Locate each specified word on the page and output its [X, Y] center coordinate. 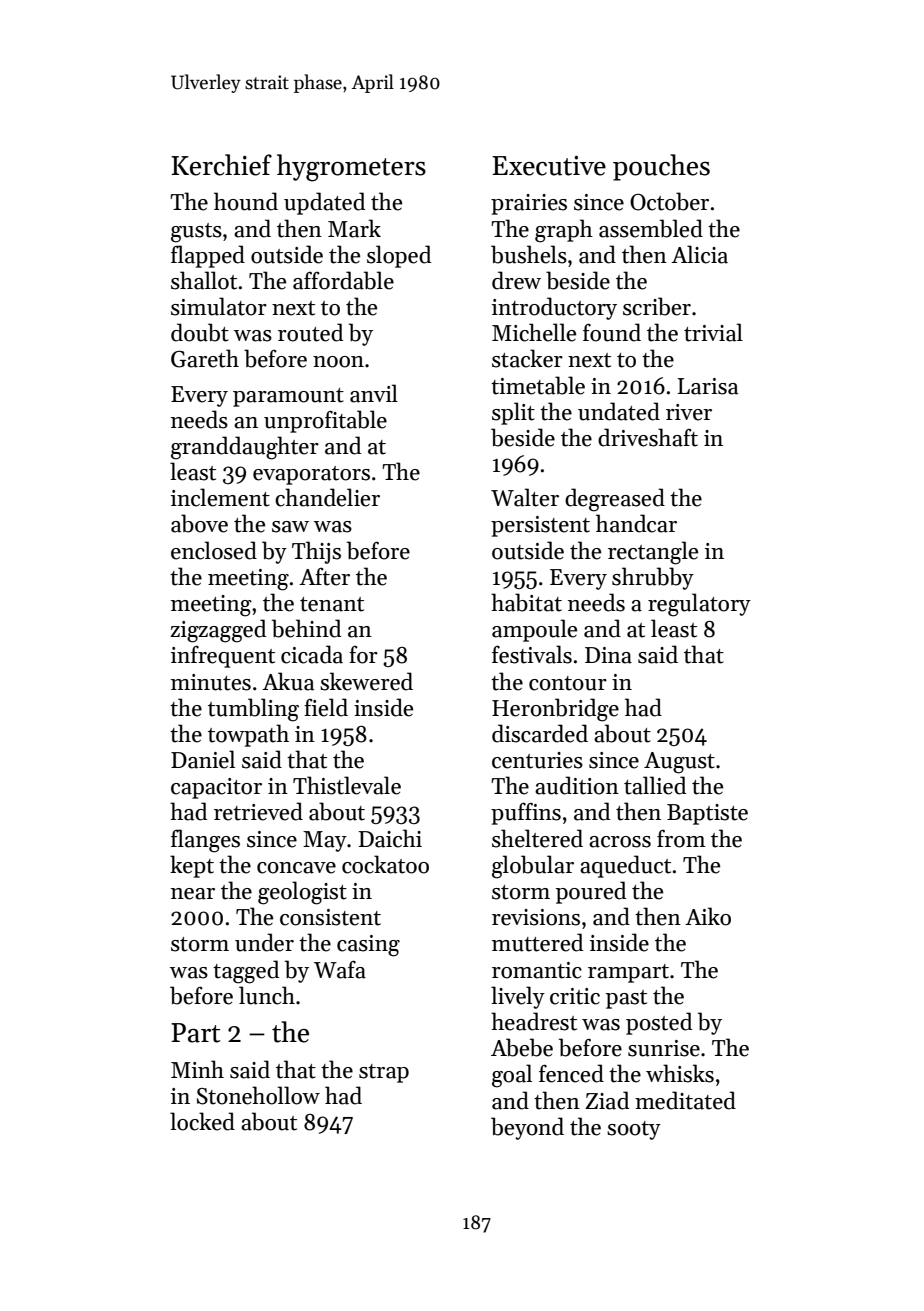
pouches [661, 167]
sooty [634, 1130]
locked [202, 1121]
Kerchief [221, 165]
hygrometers [351, 168]
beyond [527, 1128]
